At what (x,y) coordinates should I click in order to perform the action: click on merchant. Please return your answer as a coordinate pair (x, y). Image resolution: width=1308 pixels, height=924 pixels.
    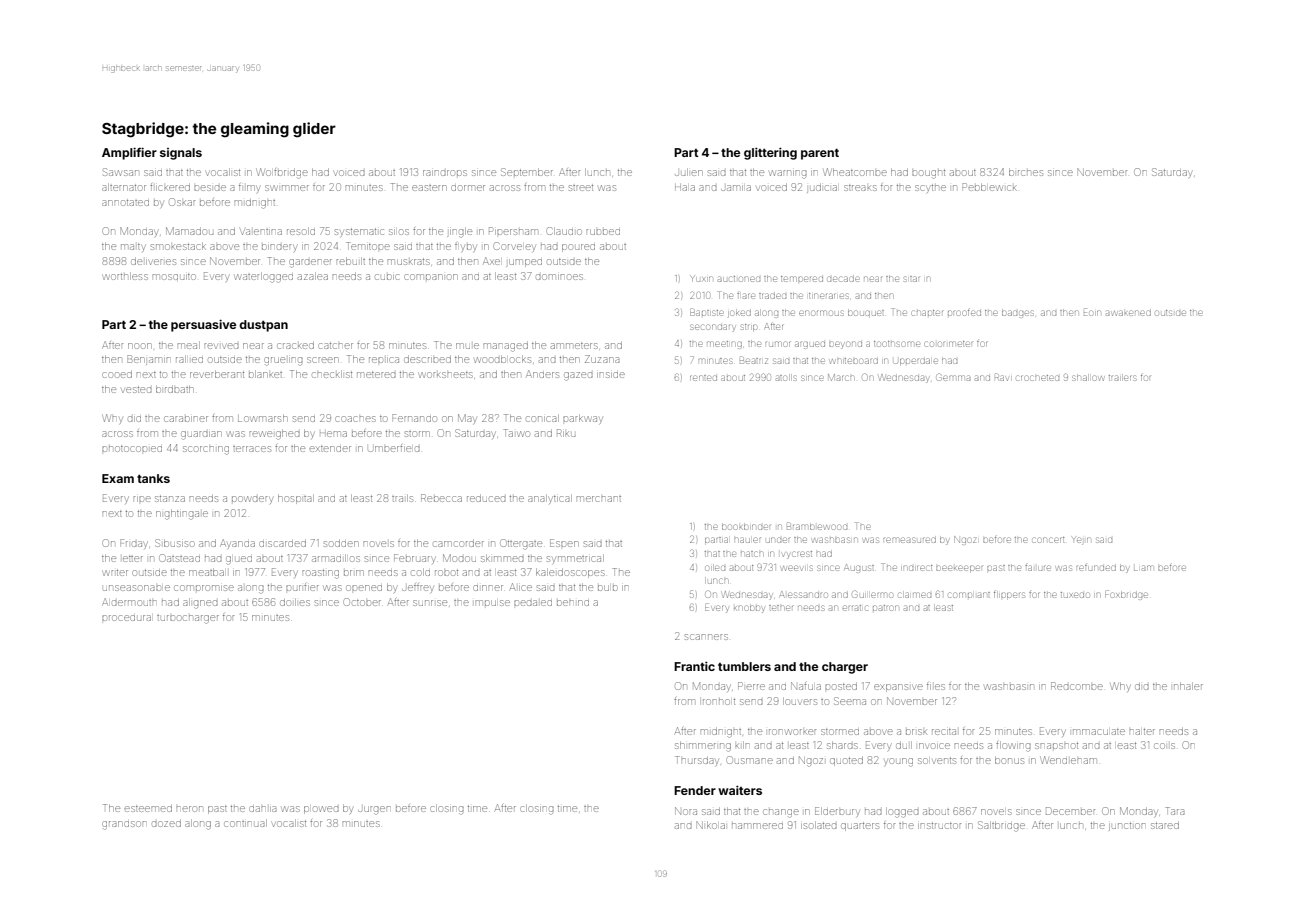
    Looking at the image, I should click on (599, 499).
